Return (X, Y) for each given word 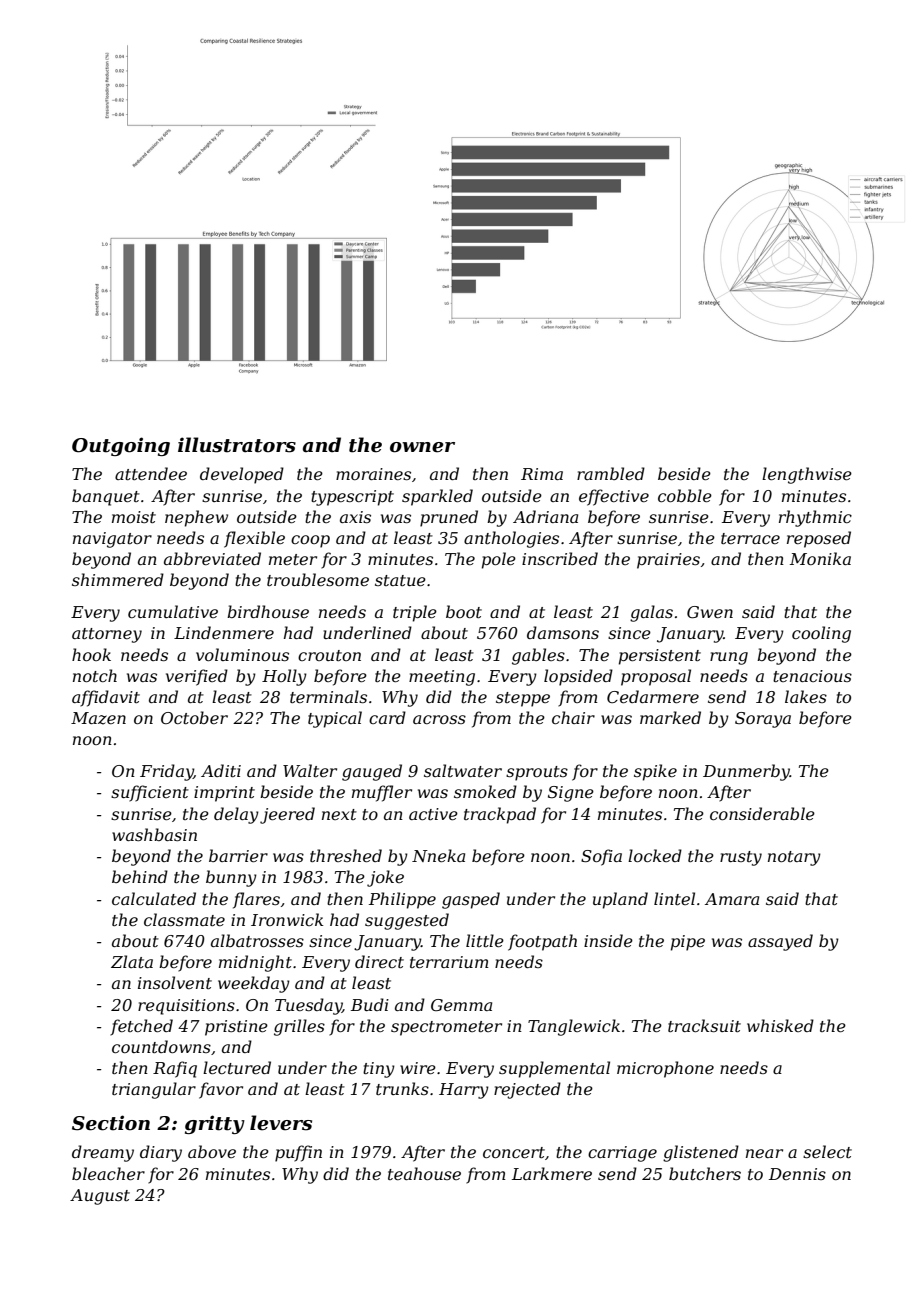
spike (655, 772)
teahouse (424, 1173)
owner (422, 447)
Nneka (438, 855)
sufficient (150, 793)
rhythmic (815, 518)
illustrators (237, 445)
